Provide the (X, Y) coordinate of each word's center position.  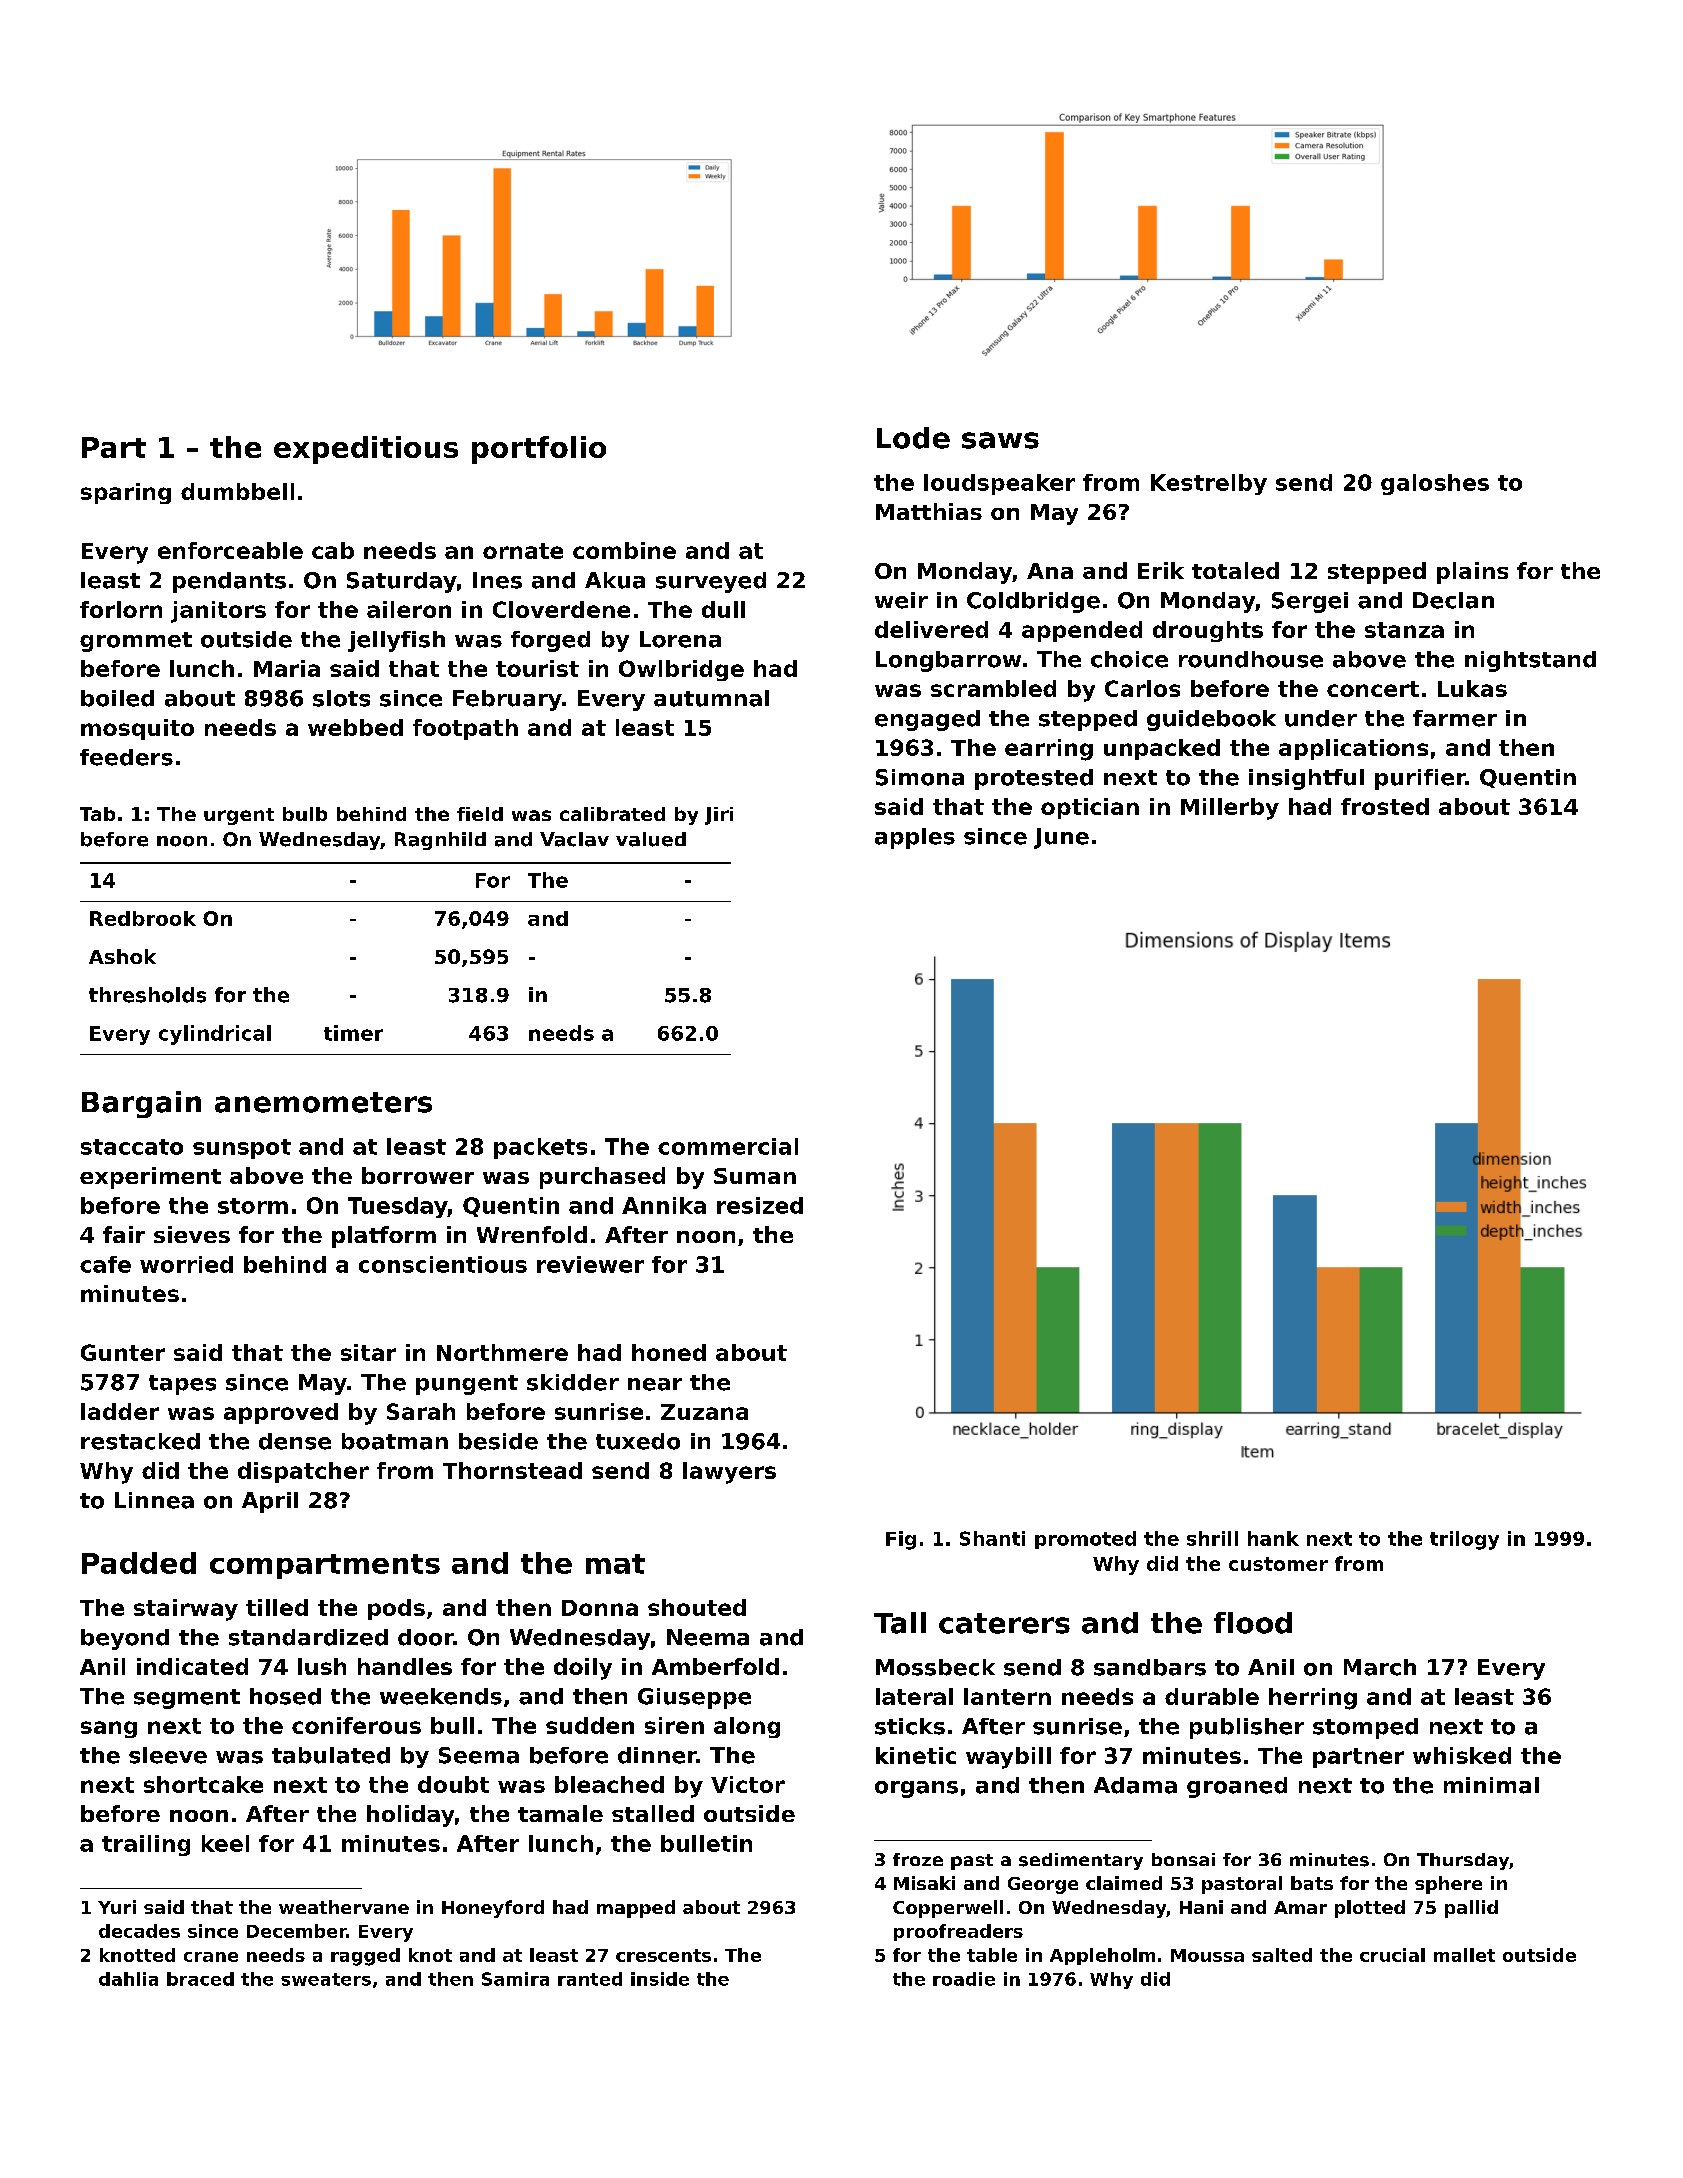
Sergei (1310, 602)
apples (915, 838)
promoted (1085, 1540)
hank (1273, 1538)
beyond (125, 1639)
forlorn (121, 609)
